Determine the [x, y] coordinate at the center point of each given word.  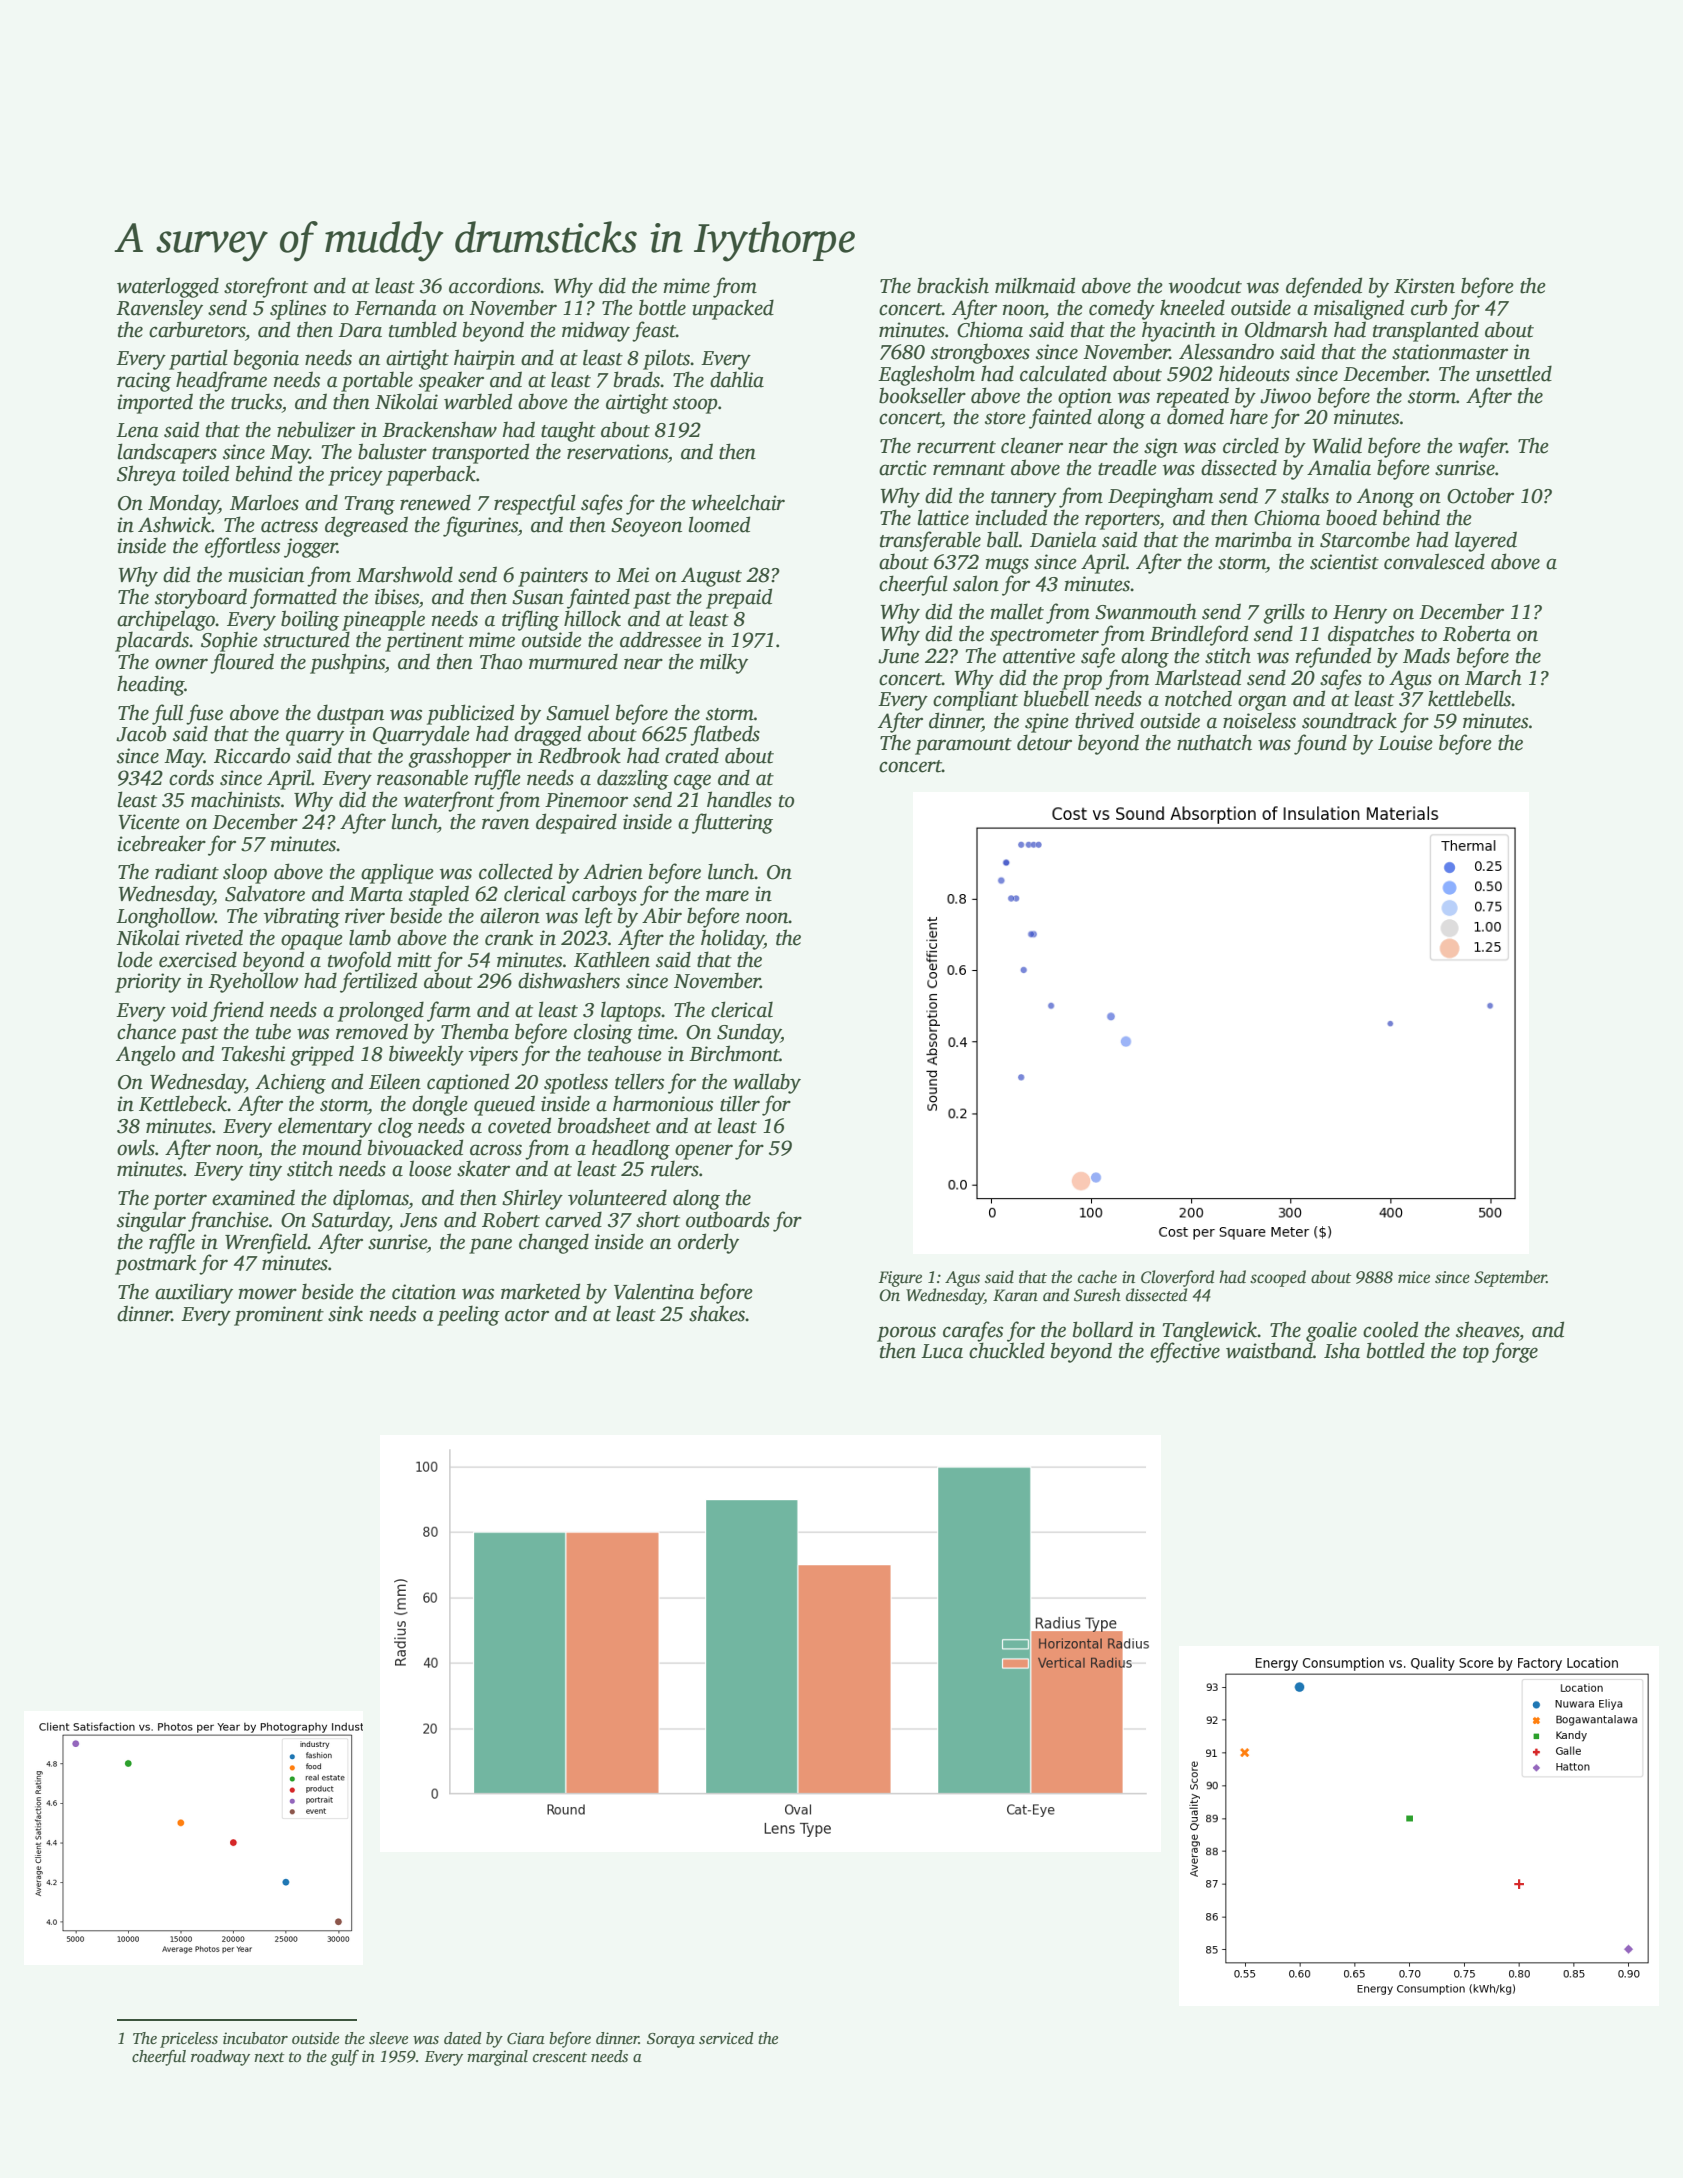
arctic [903, 468]
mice [1414, 1277]
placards [152, 641]
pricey [355, 476]
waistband [1269, 1350]
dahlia [737, 379]
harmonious [663, 1103]
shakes [717, 1313]
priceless [189, 2040]
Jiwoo [1285, 396]
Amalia [1339, 467]
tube [273, 1031]
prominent [279, 1316]
